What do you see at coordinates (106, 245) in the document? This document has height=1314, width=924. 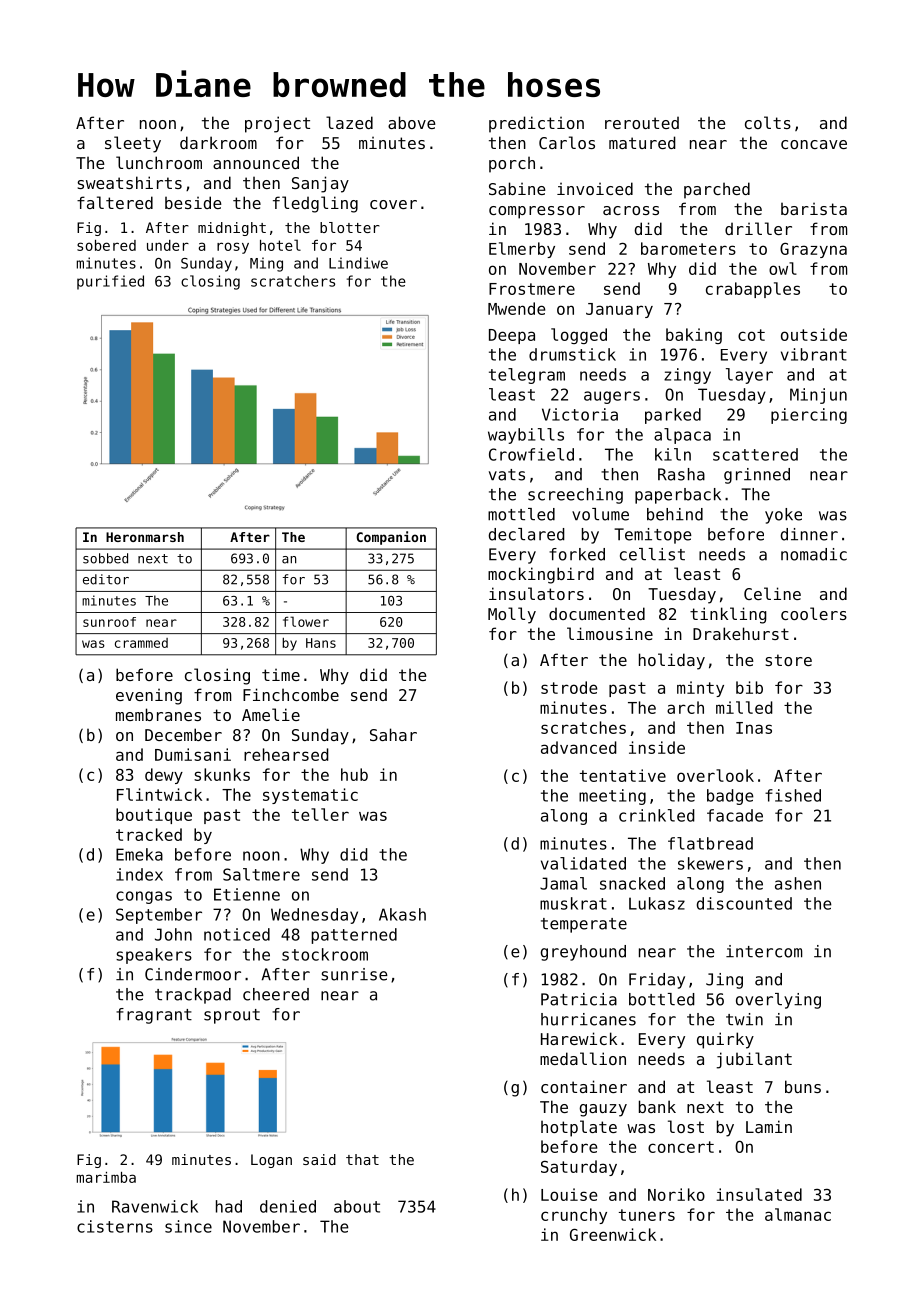 I see `sobered` at bounding box center [106, 245].
